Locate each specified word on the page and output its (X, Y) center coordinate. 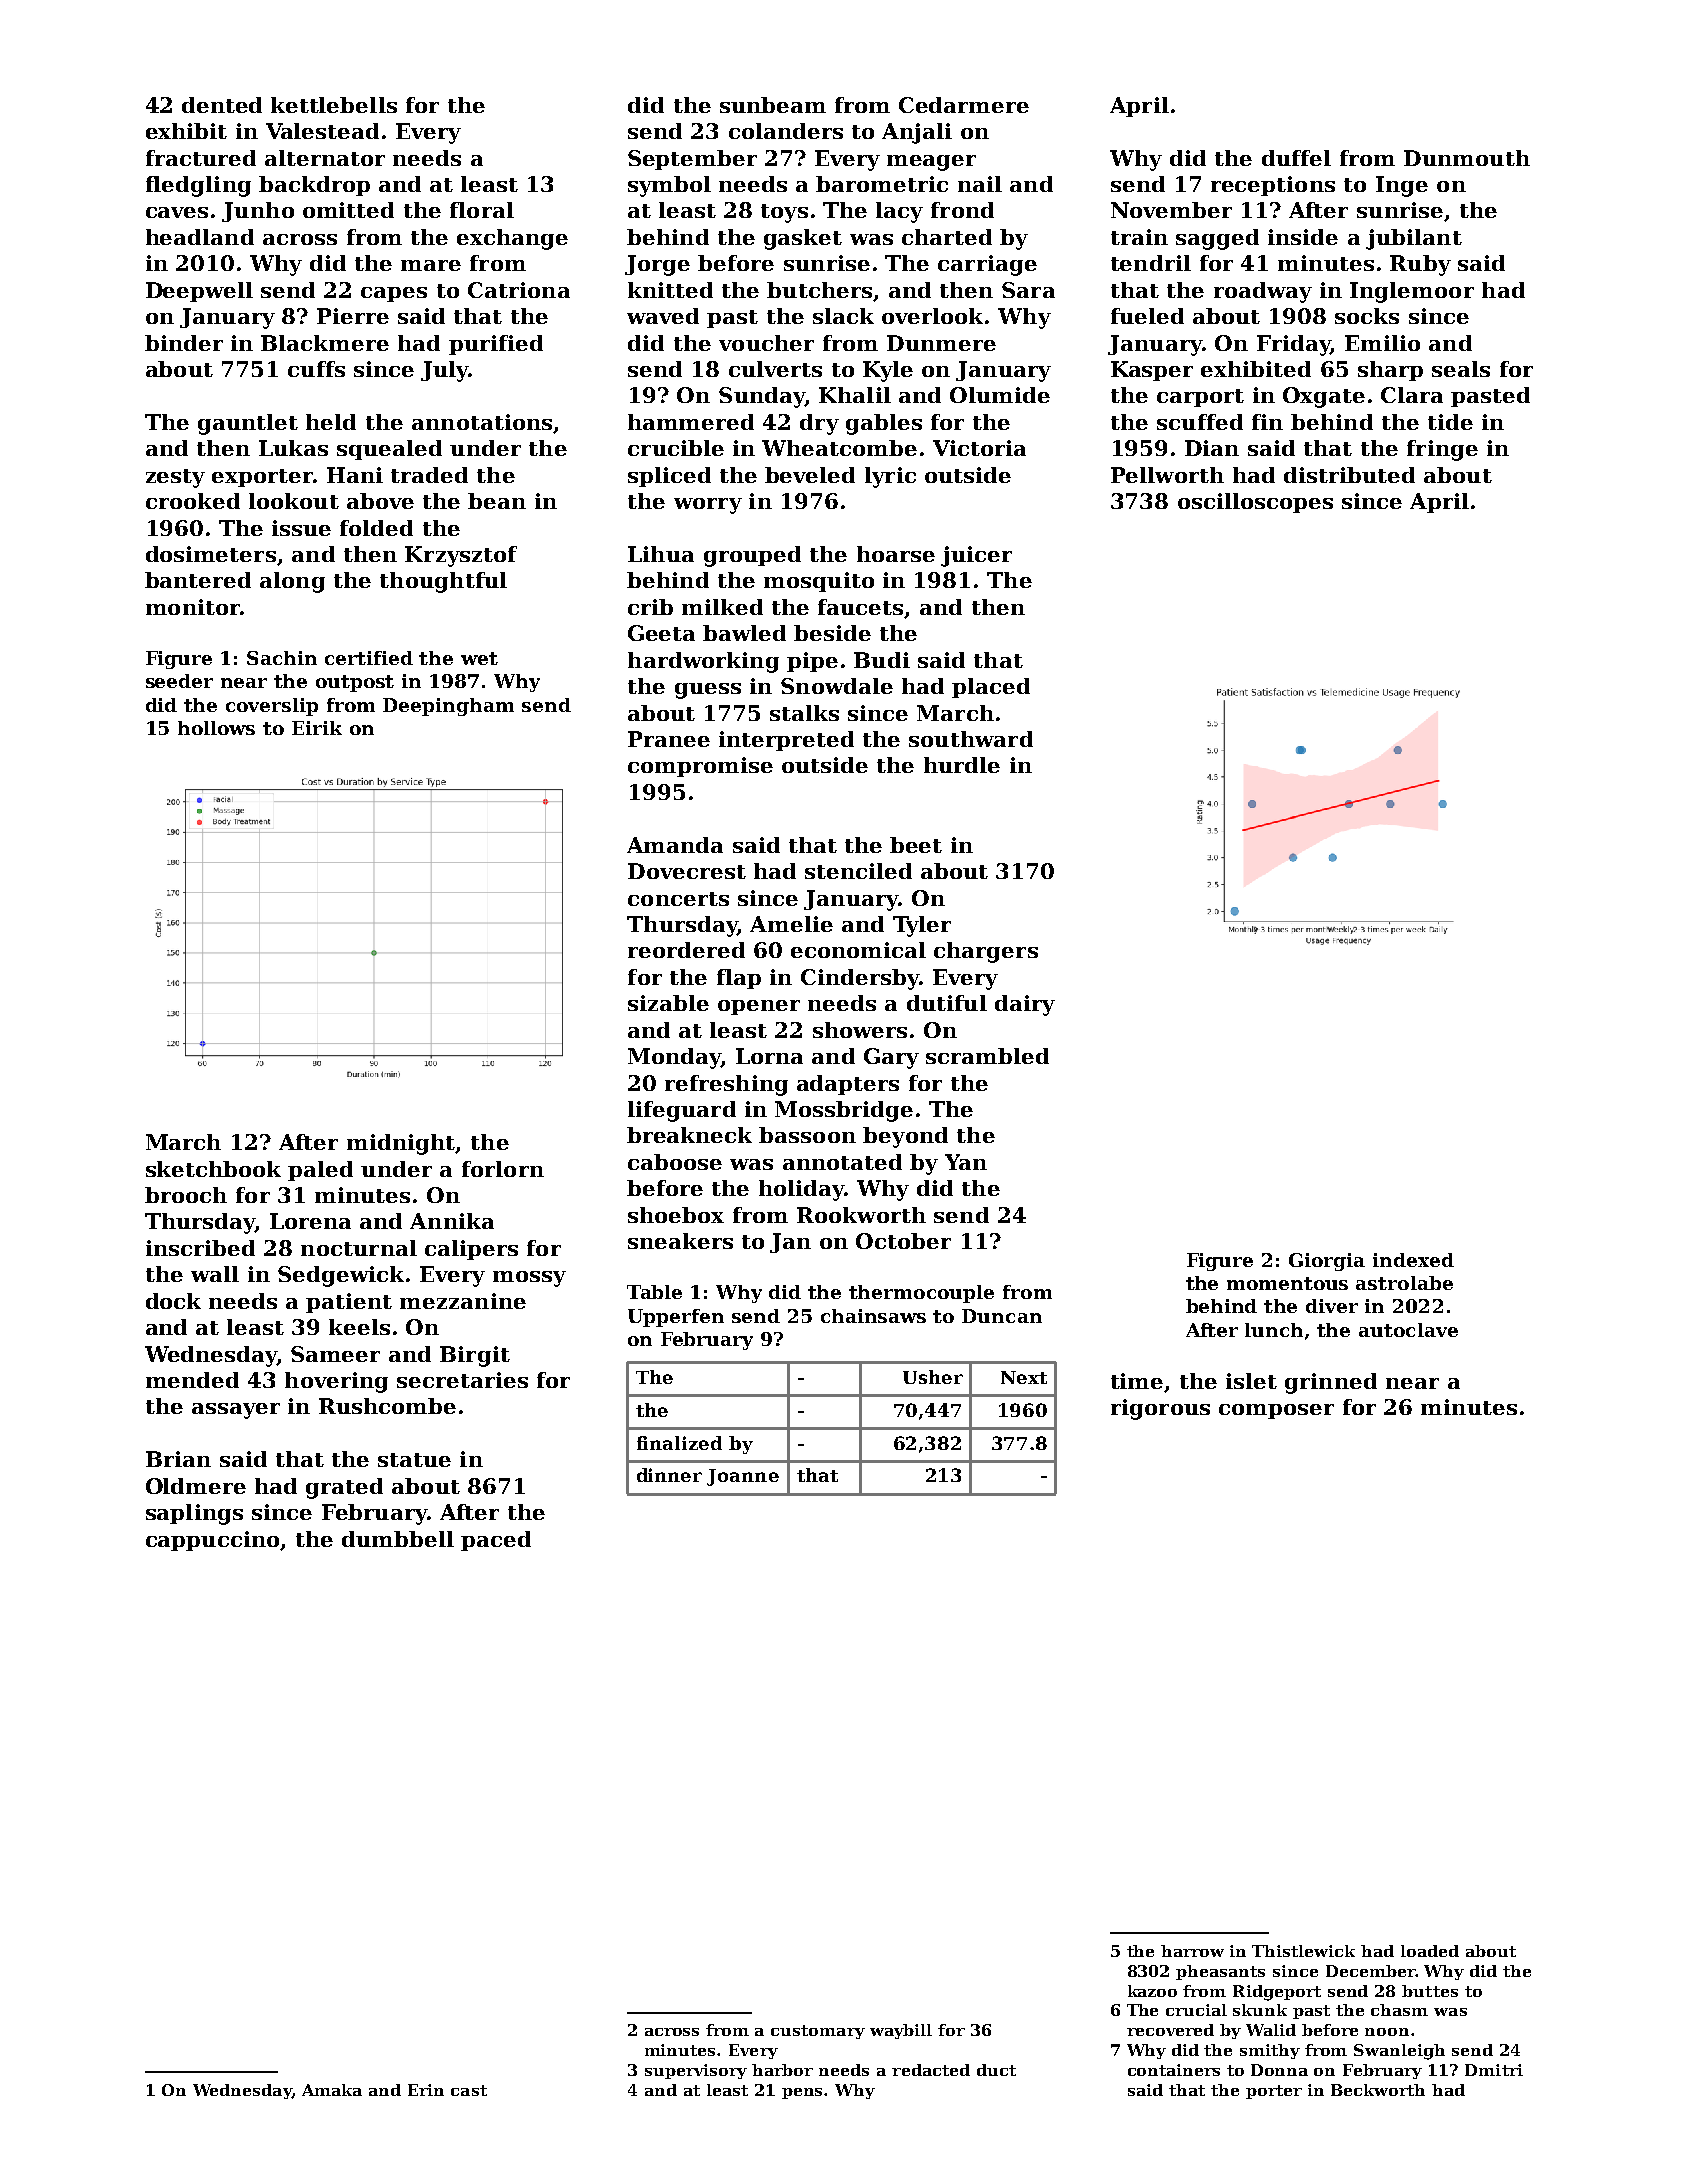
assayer (236, 1411)
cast (469, 2090)
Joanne (743, 1477)
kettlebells (334, 105)
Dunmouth (1467, 158)
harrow (1192, 1951)
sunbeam (773, 105)
